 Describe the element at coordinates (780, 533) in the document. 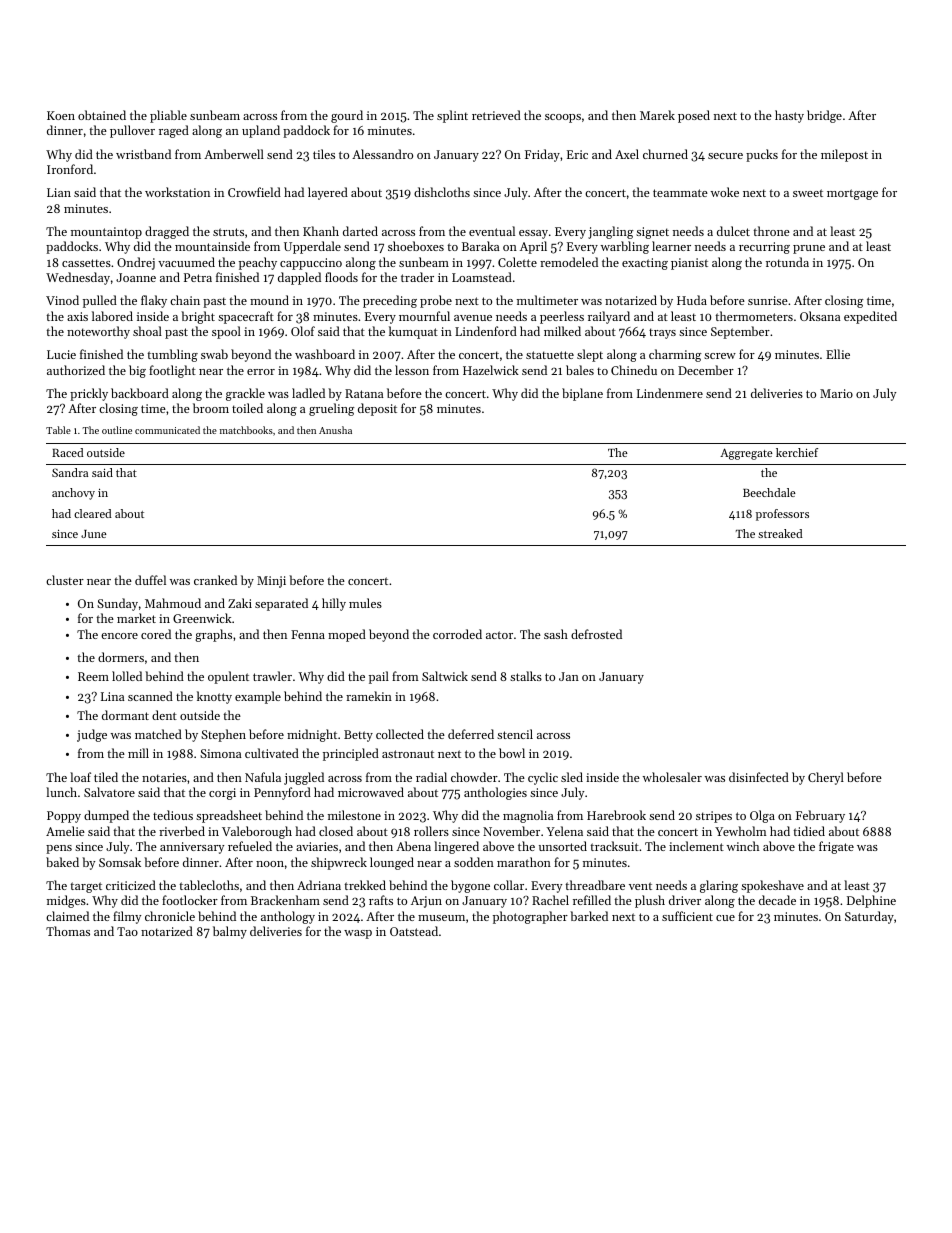

I see `streaked` at that location.
